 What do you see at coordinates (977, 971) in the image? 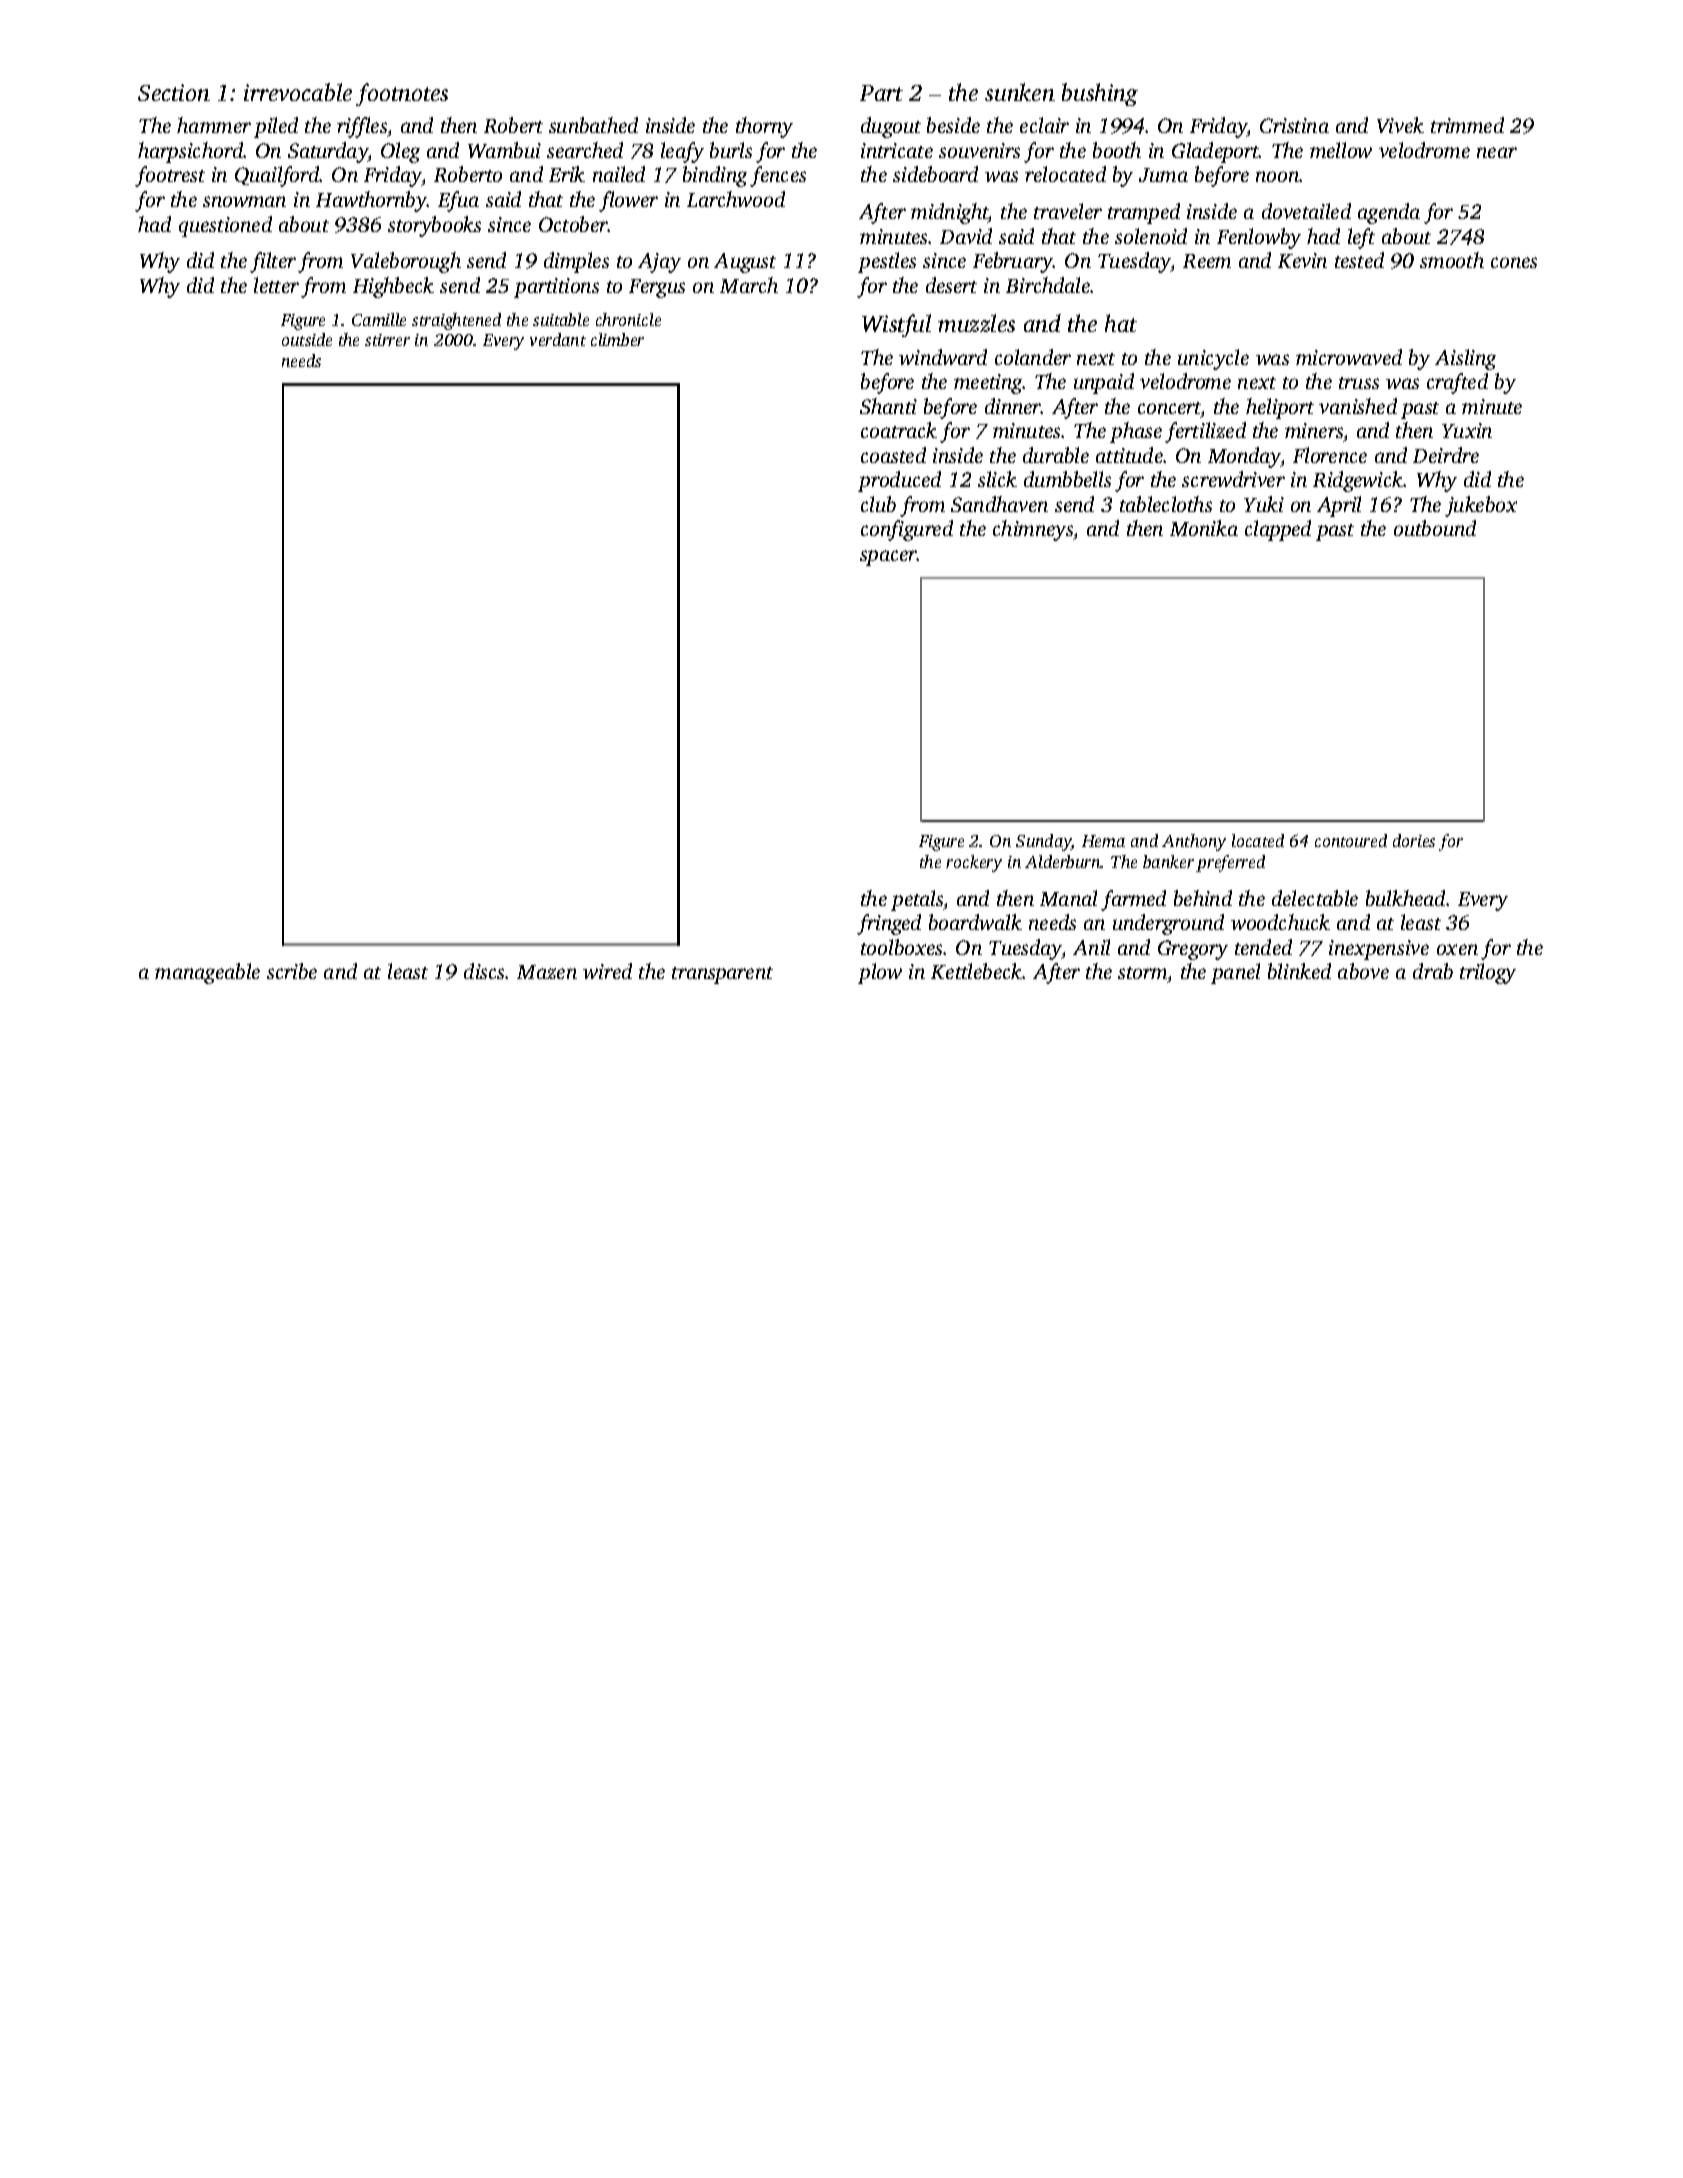
I see `Kettlebeck` at bounding box center [977, 971].
